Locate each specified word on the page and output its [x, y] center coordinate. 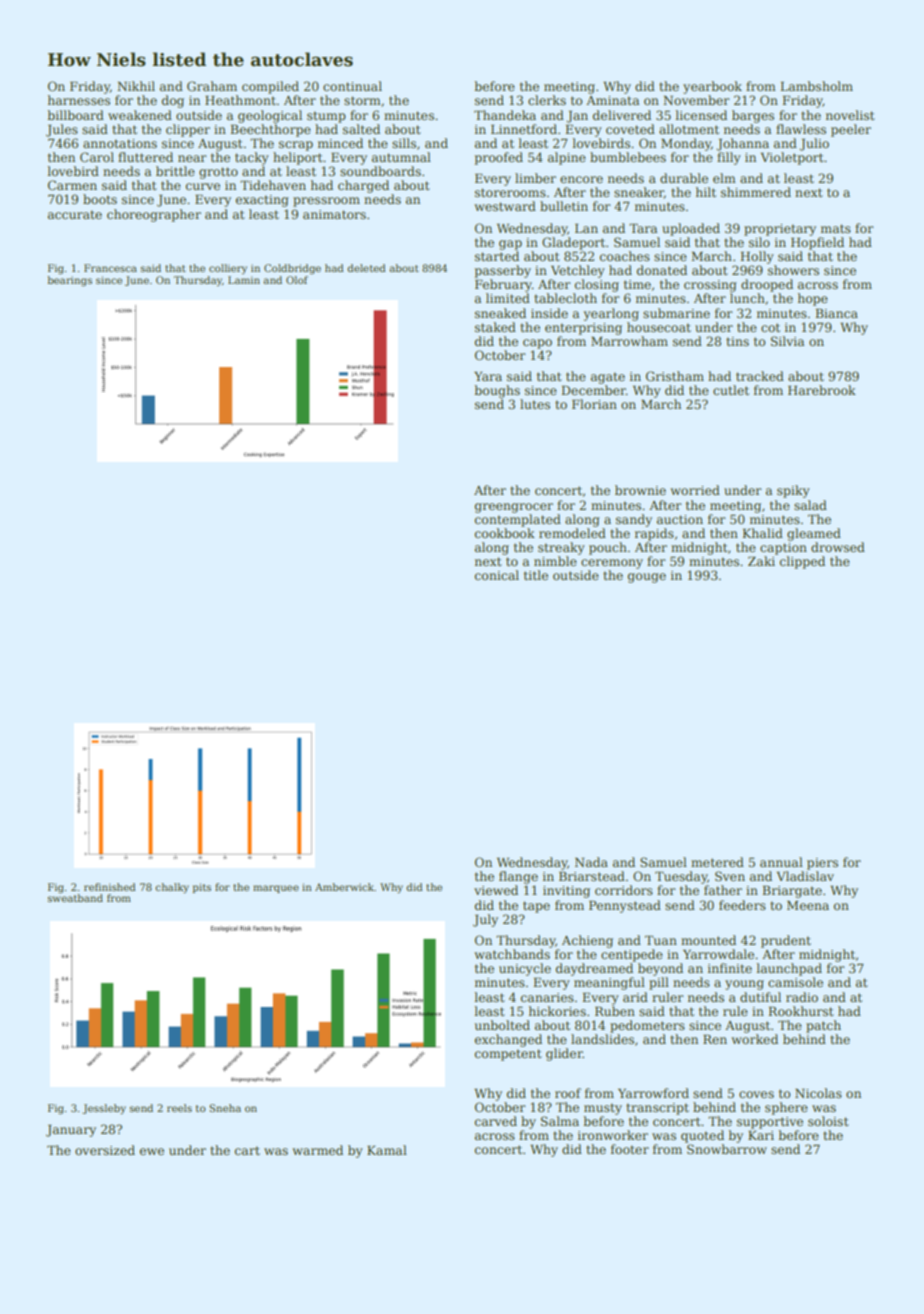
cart [247, 1150]
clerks [547, 100]
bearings [69, 281]
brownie [640, 490]
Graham [212, 86]
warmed [317, 1150]
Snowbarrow [727, 1149]
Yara [488, 376]
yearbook [712, 87]
